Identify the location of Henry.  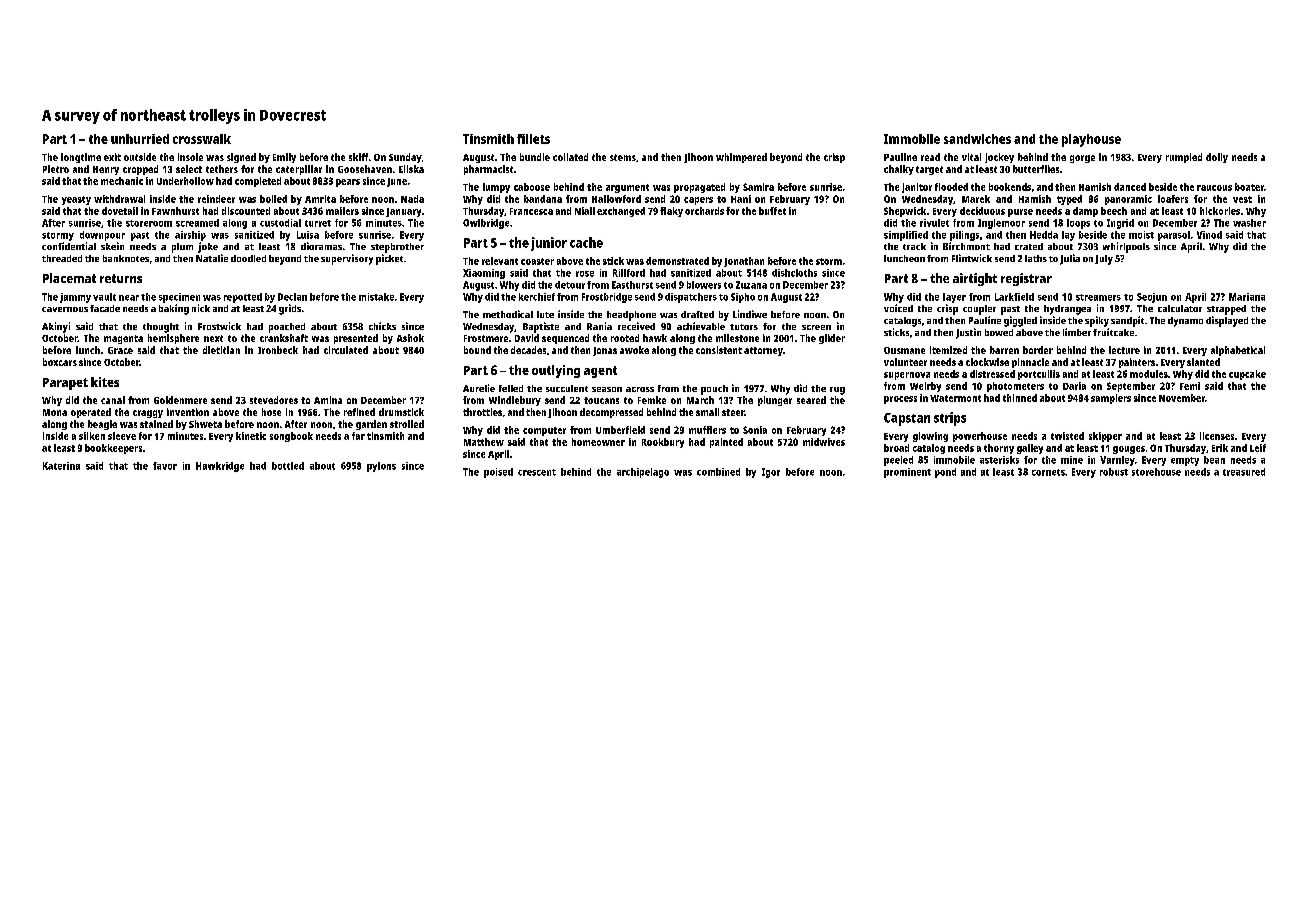
(106, 170).
